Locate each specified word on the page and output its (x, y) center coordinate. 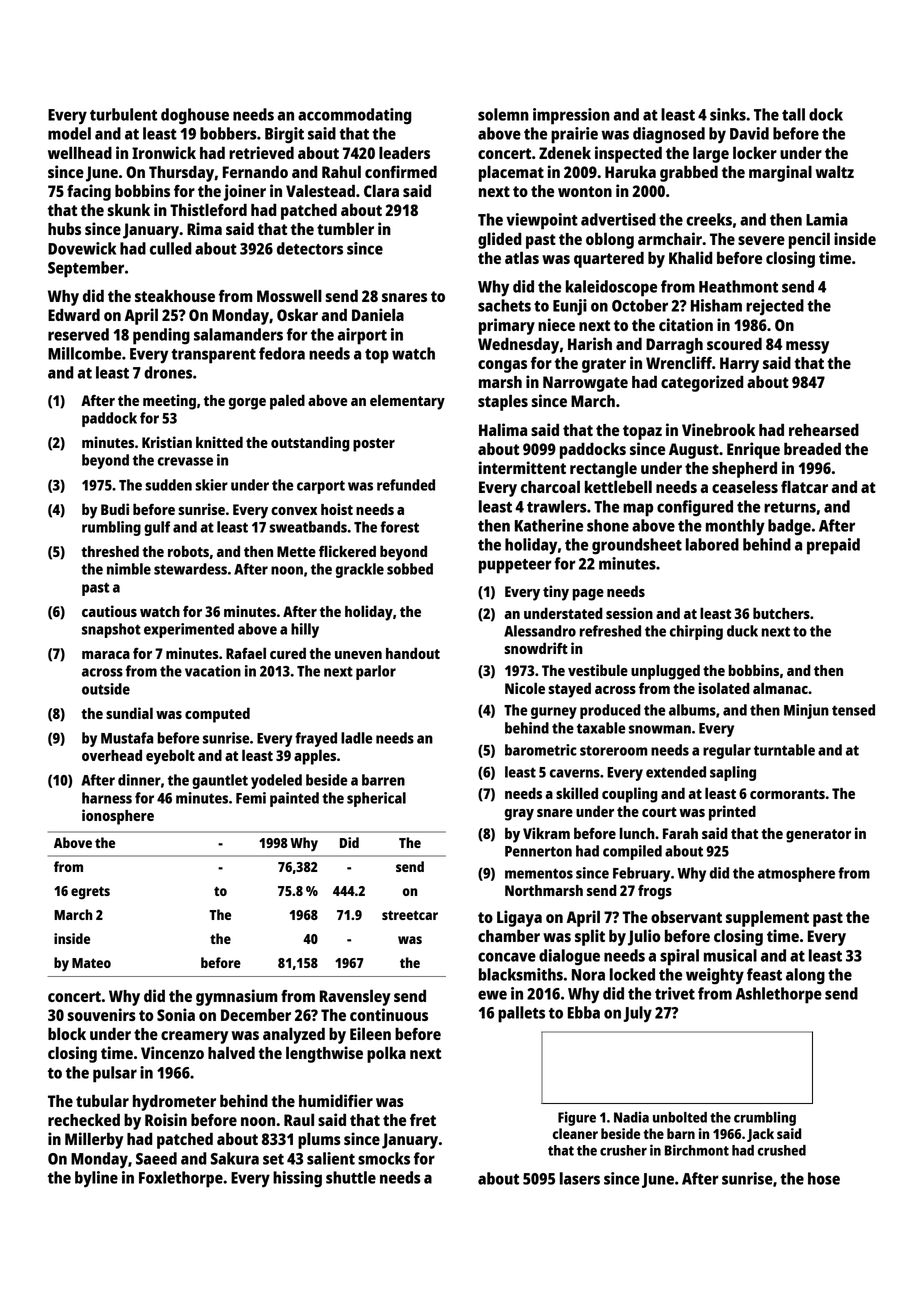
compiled (632, 852)
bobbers (228, 133)
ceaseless (745, 486)
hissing (297, 1179)
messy (807, 347)
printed (732, 813)
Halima (503, 429)
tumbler (345, 228)
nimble (129, 569)
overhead (112, 755)
